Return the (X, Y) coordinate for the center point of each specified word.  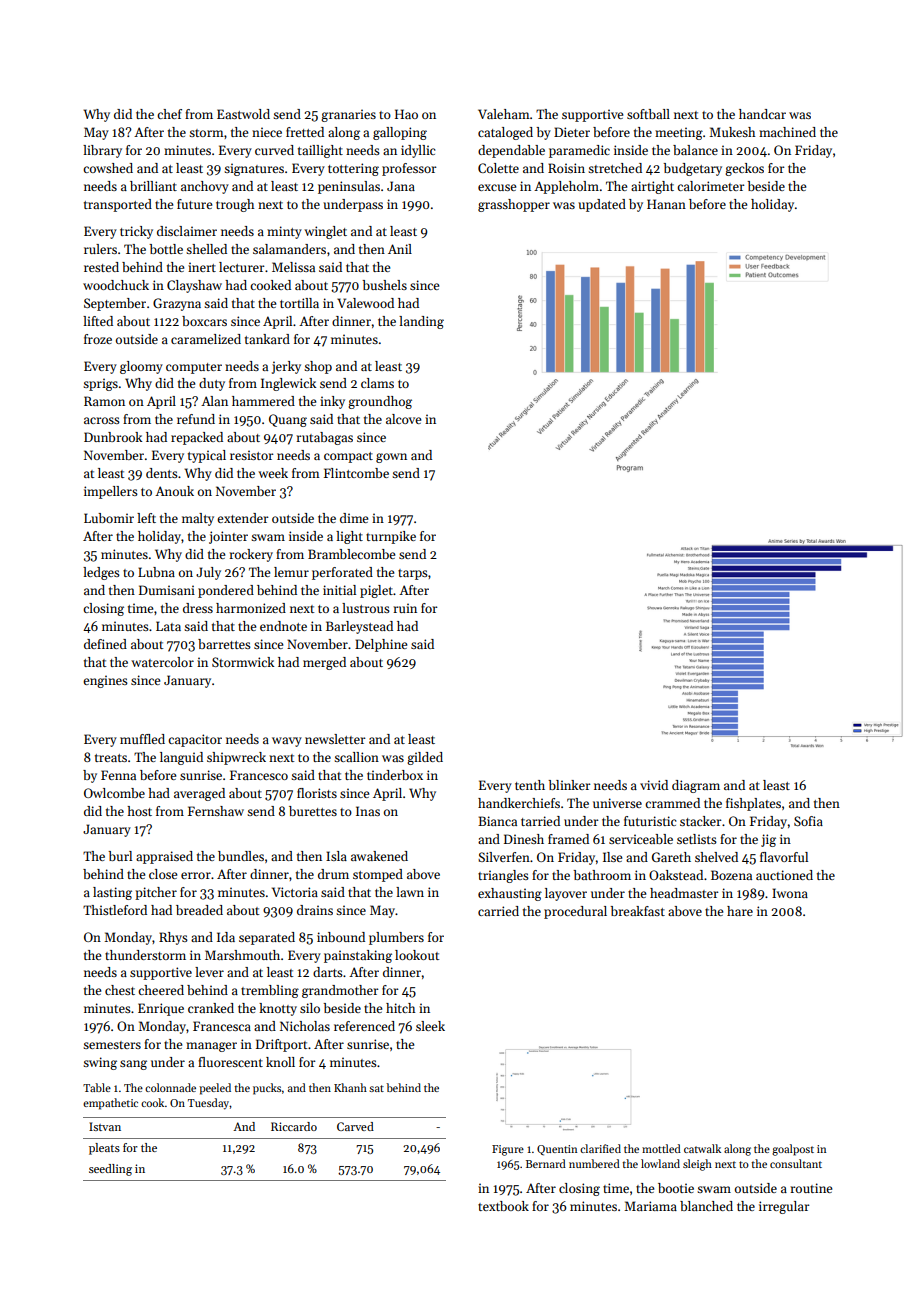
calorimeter (711, 186)
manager (211, 1047)
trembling (270, 991)
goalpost (793, 1150)
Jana (401, 186)
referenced (364, 1026)
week (273, 473)
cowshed (108, 168)
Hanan (666, 204)
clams (377, 383)
